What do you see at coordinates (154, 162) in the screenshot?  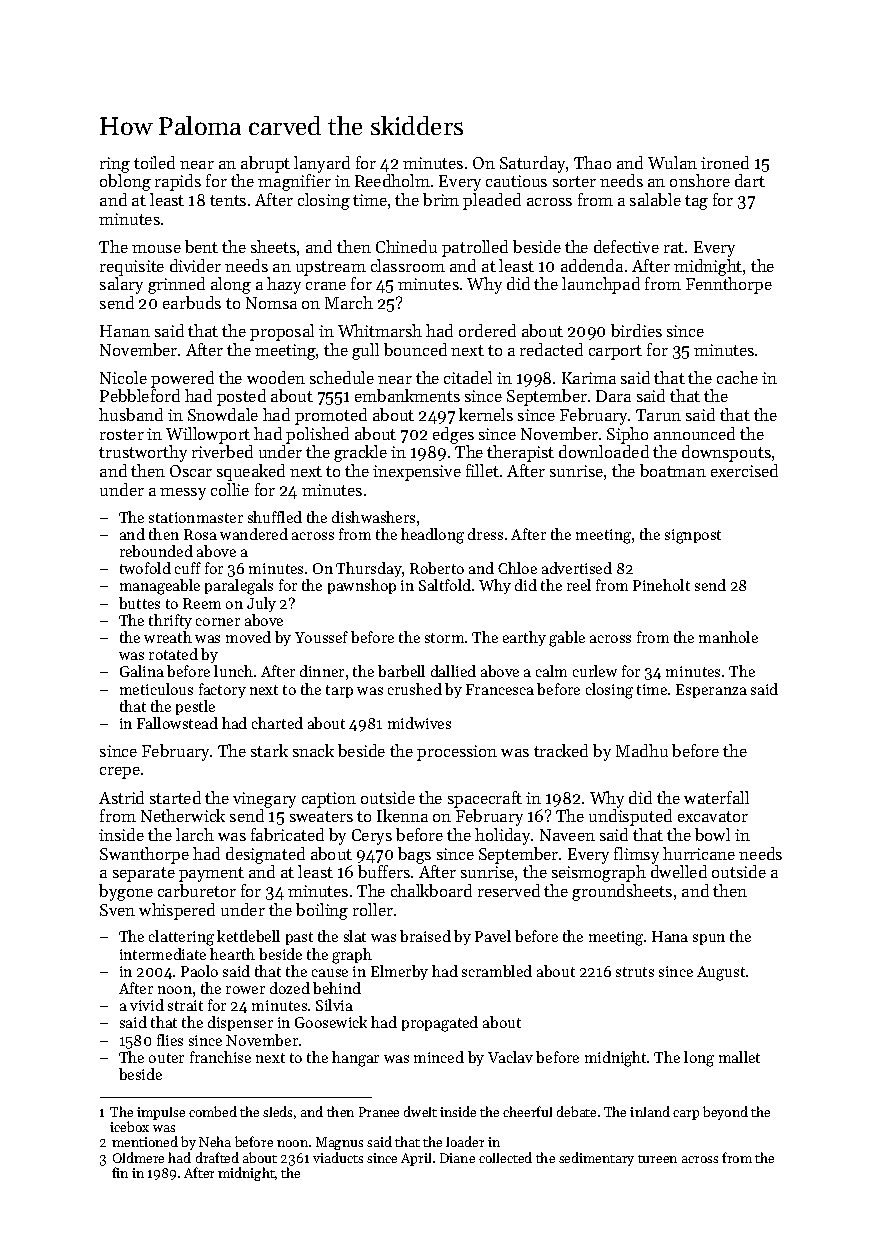 I see `toiled` at bounding box center [154, 162].
